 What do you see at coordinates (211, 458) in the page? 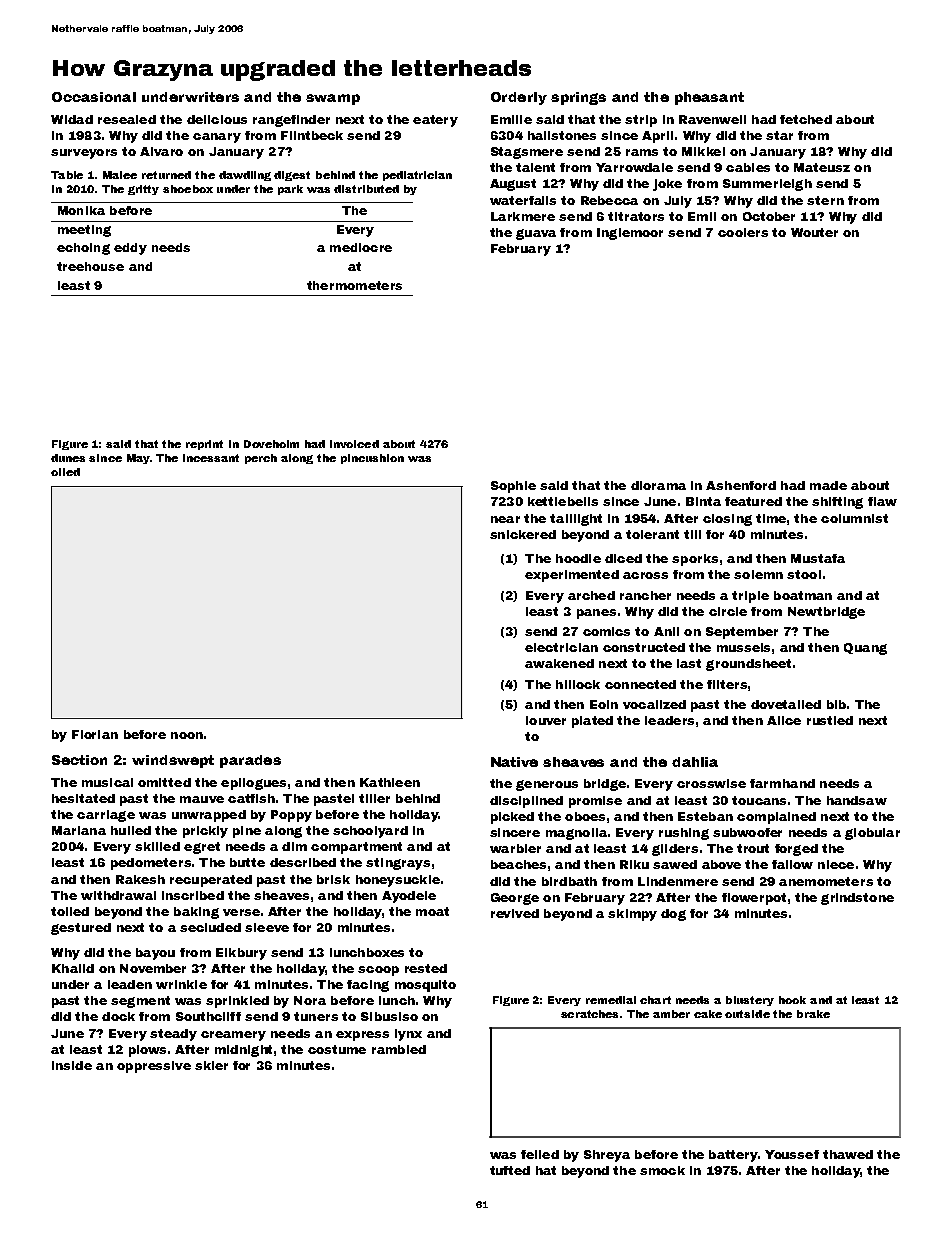
I see `incessant` at bounding box center [211, 458].
